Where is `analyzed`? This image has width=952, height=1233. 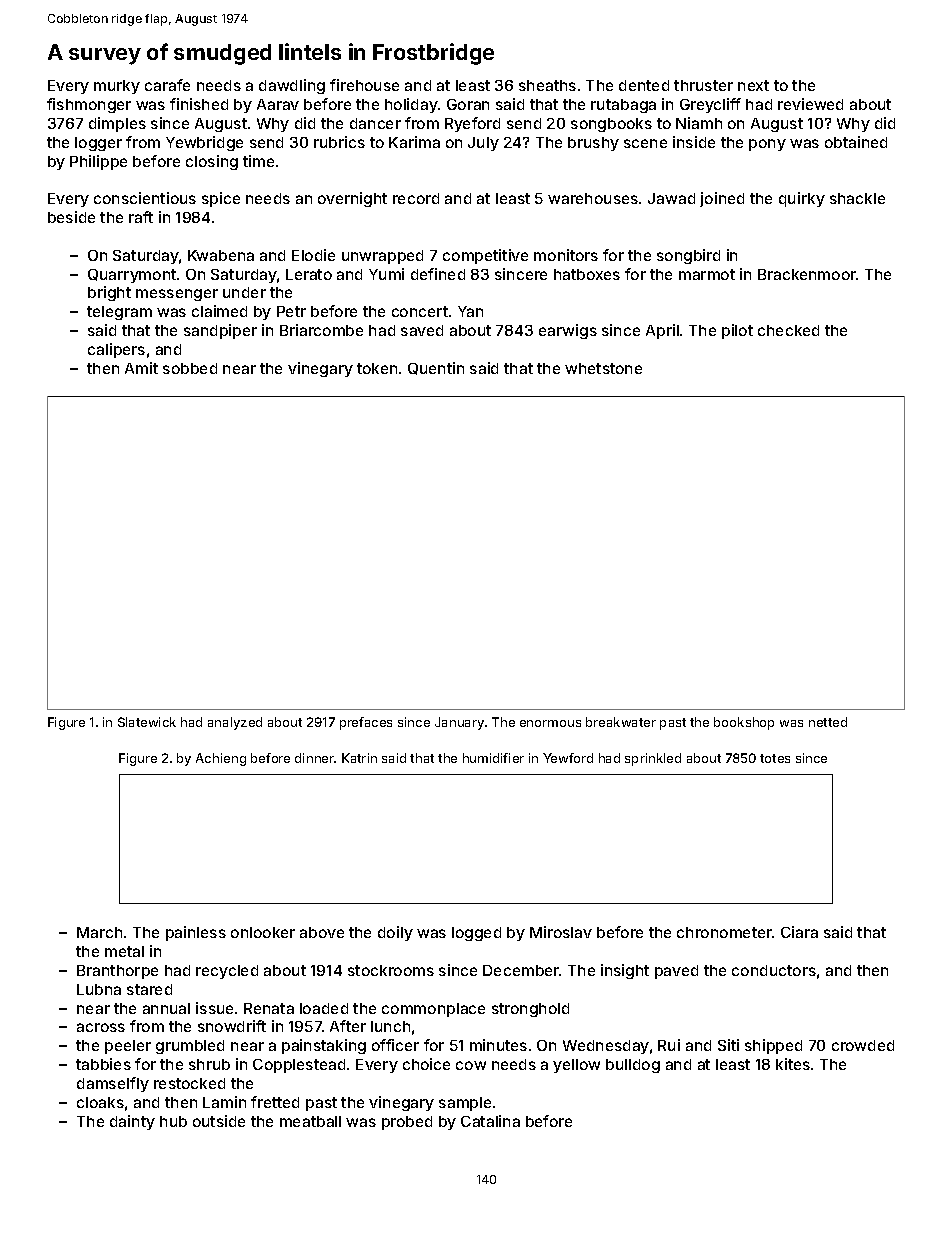
analyzed is located at coordinates (235, 723).
